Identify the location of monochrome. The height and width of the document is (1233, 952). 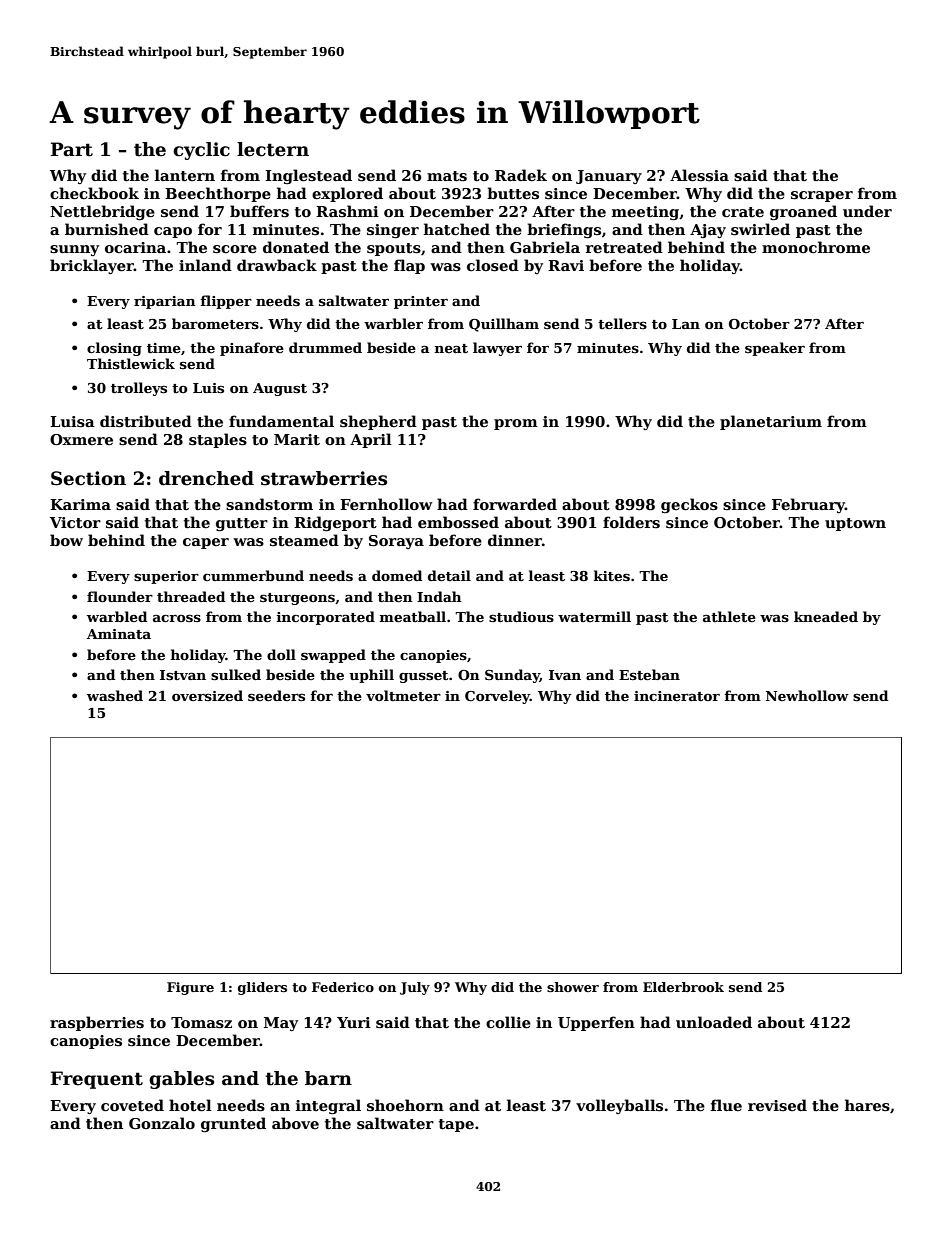
(816, 247).
